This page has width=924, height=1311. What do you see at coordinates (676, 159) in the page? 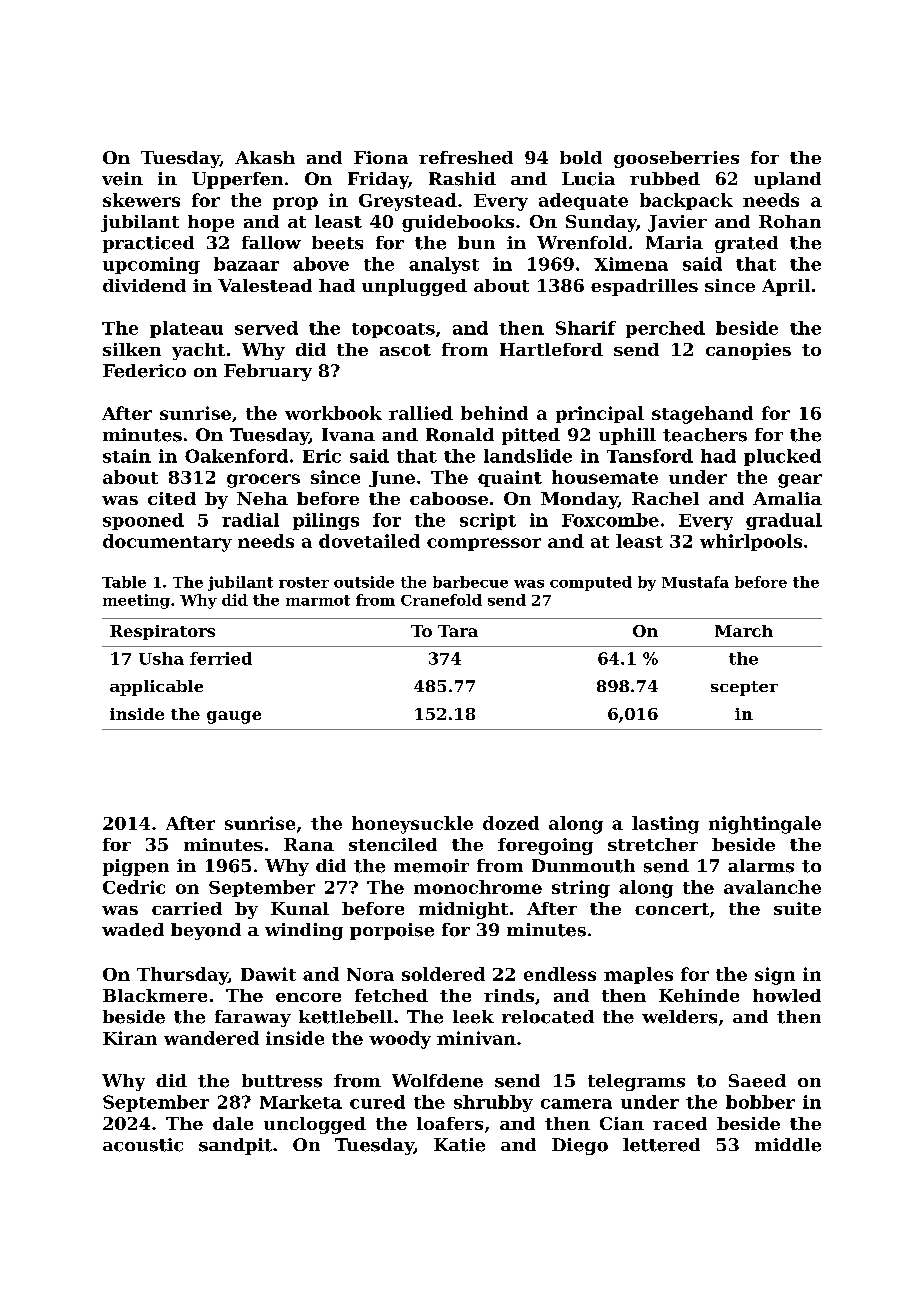
I see `gooseberries` at bounding box center [676, 159].
